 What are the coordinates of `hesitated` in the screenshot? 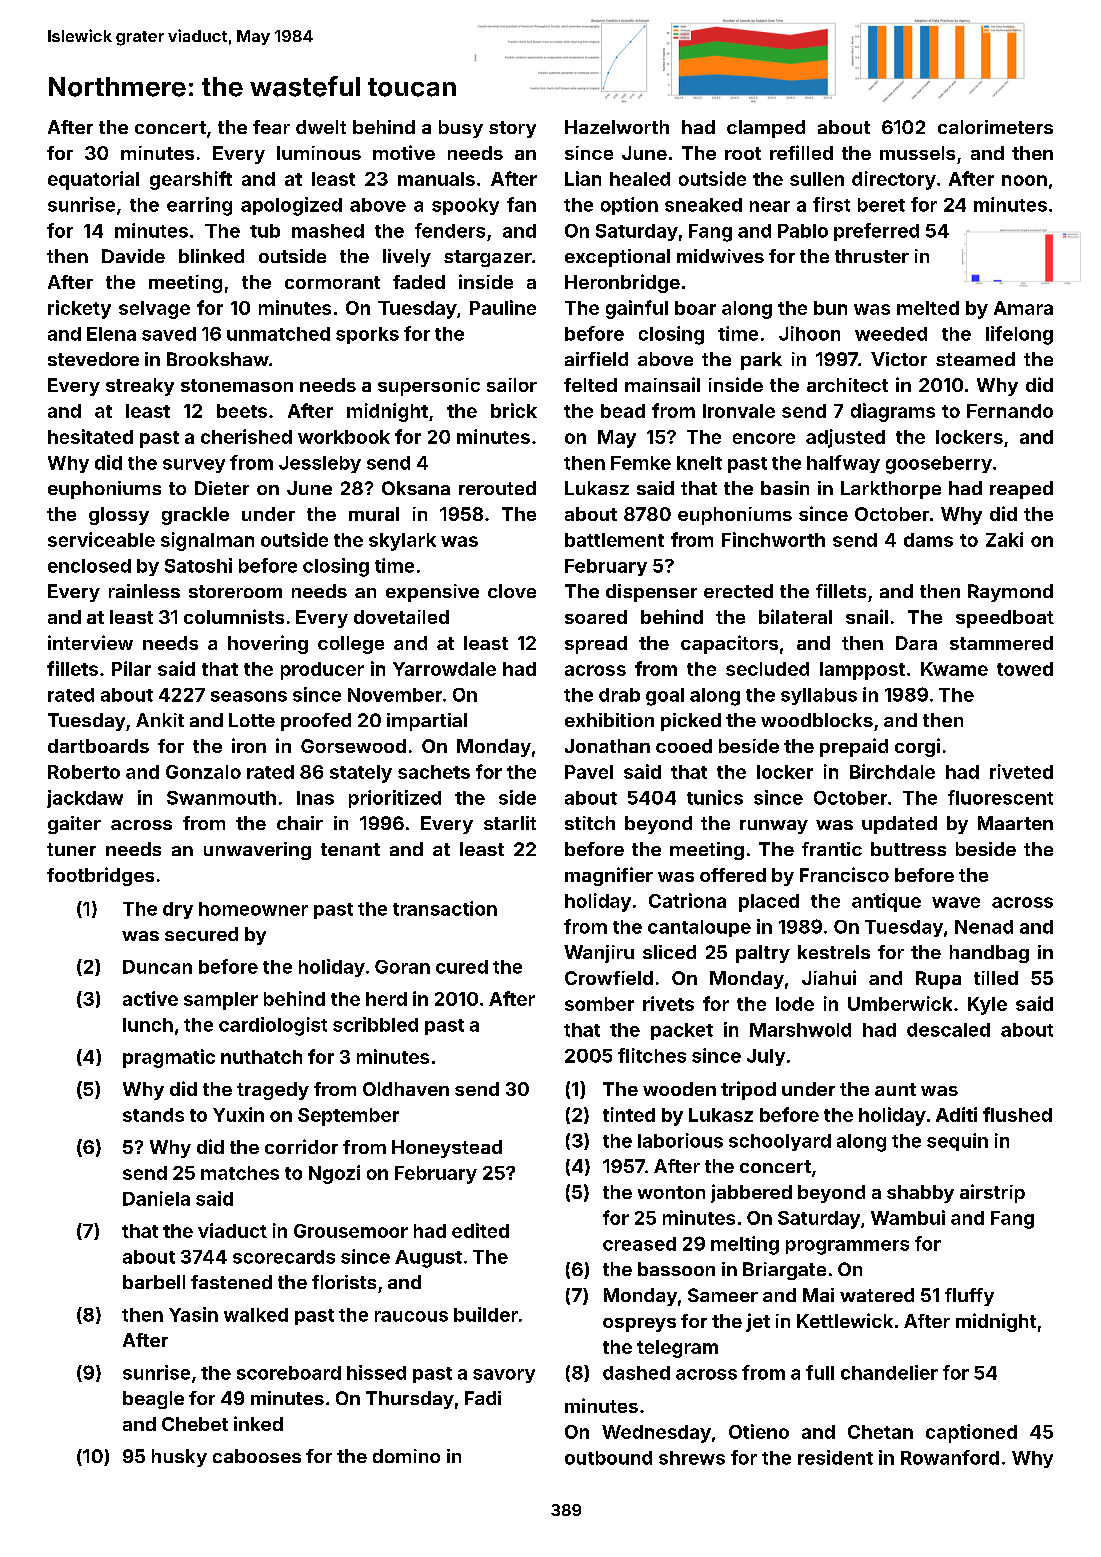 It's located at (90, 436).
